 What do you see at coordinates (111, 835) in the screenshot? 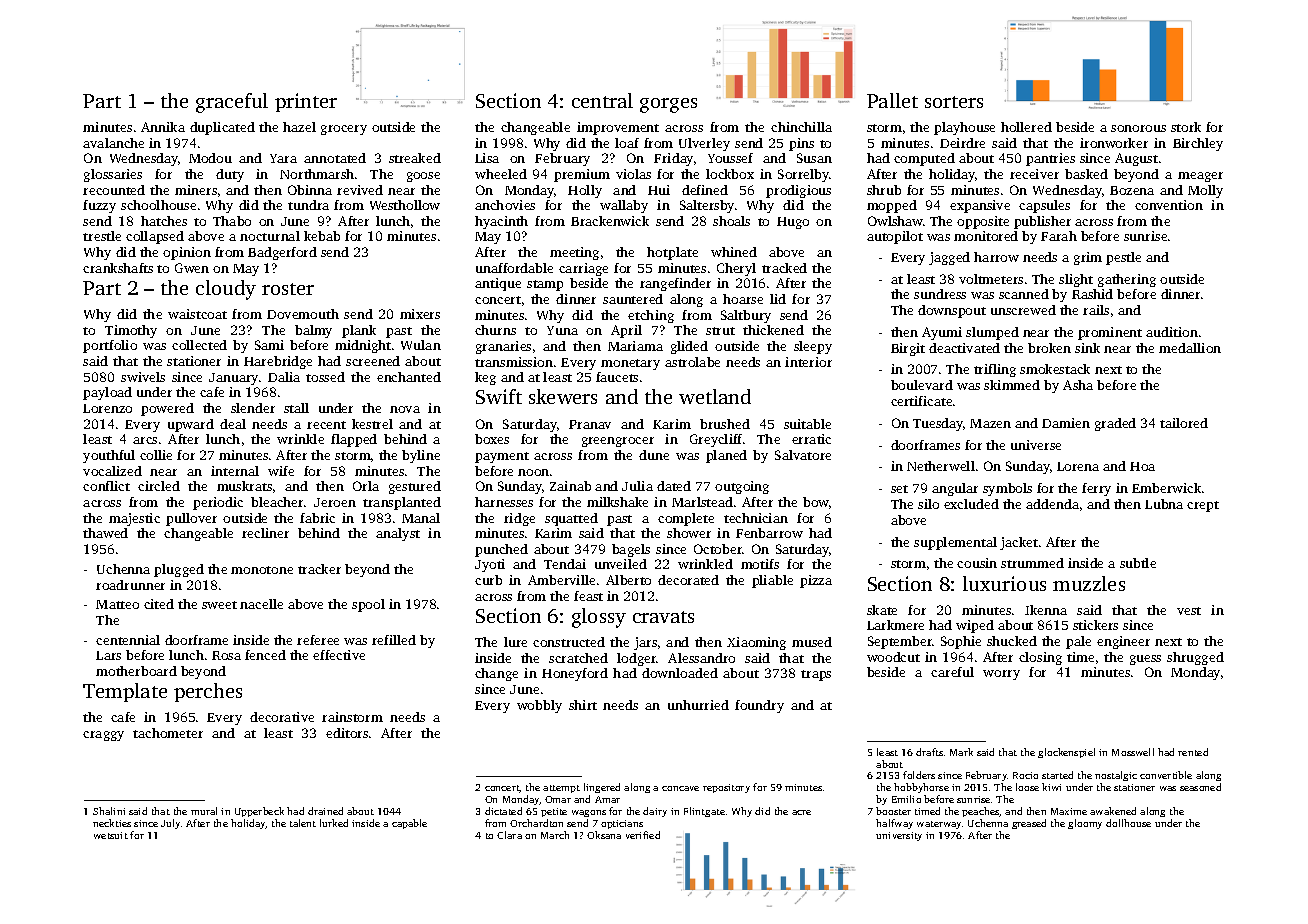
I see `wetsuit` at bounding box center [111, 835].
